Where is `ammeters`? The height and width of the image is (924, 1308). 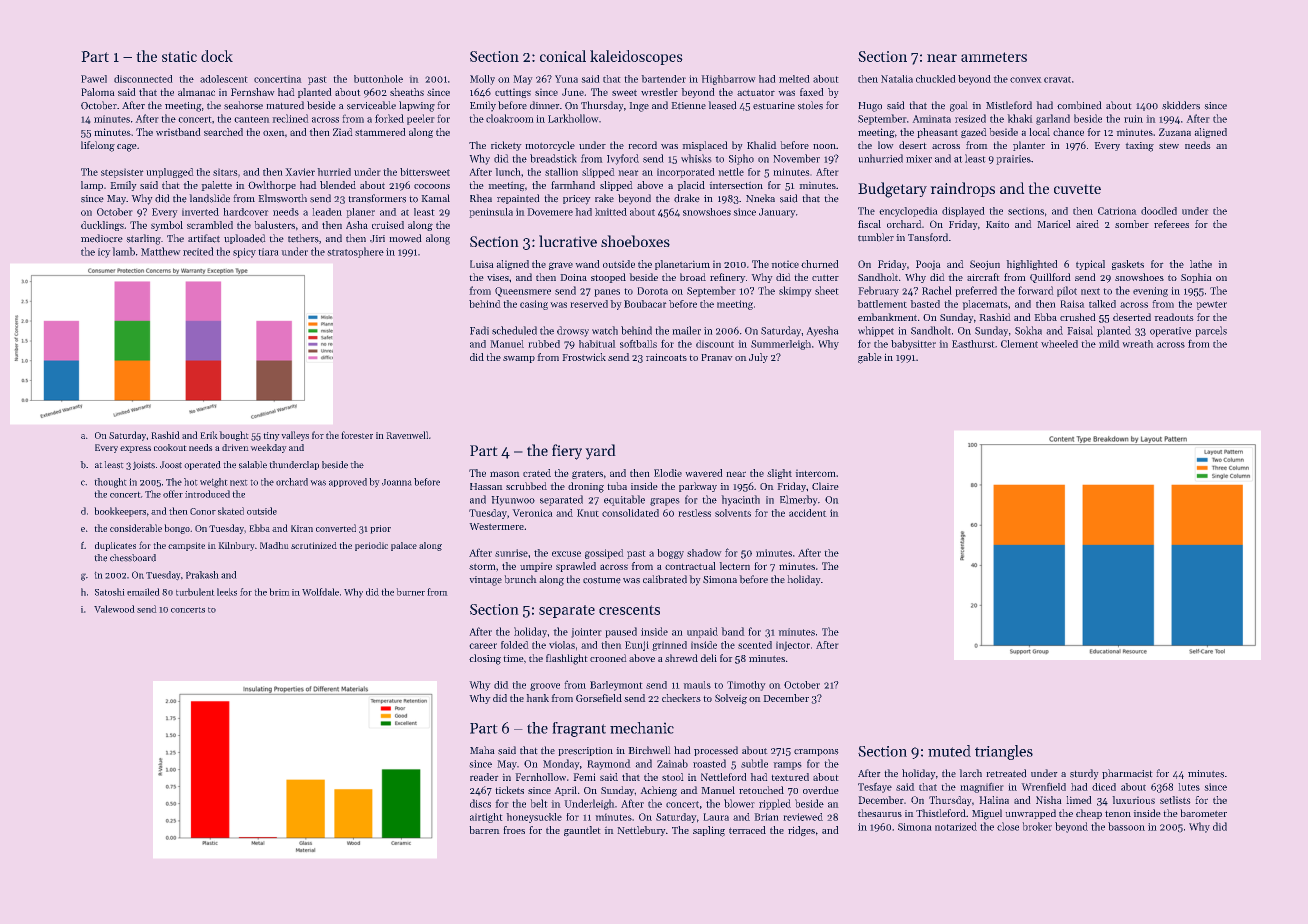 ammeters is located at coordinates (994, 57).
